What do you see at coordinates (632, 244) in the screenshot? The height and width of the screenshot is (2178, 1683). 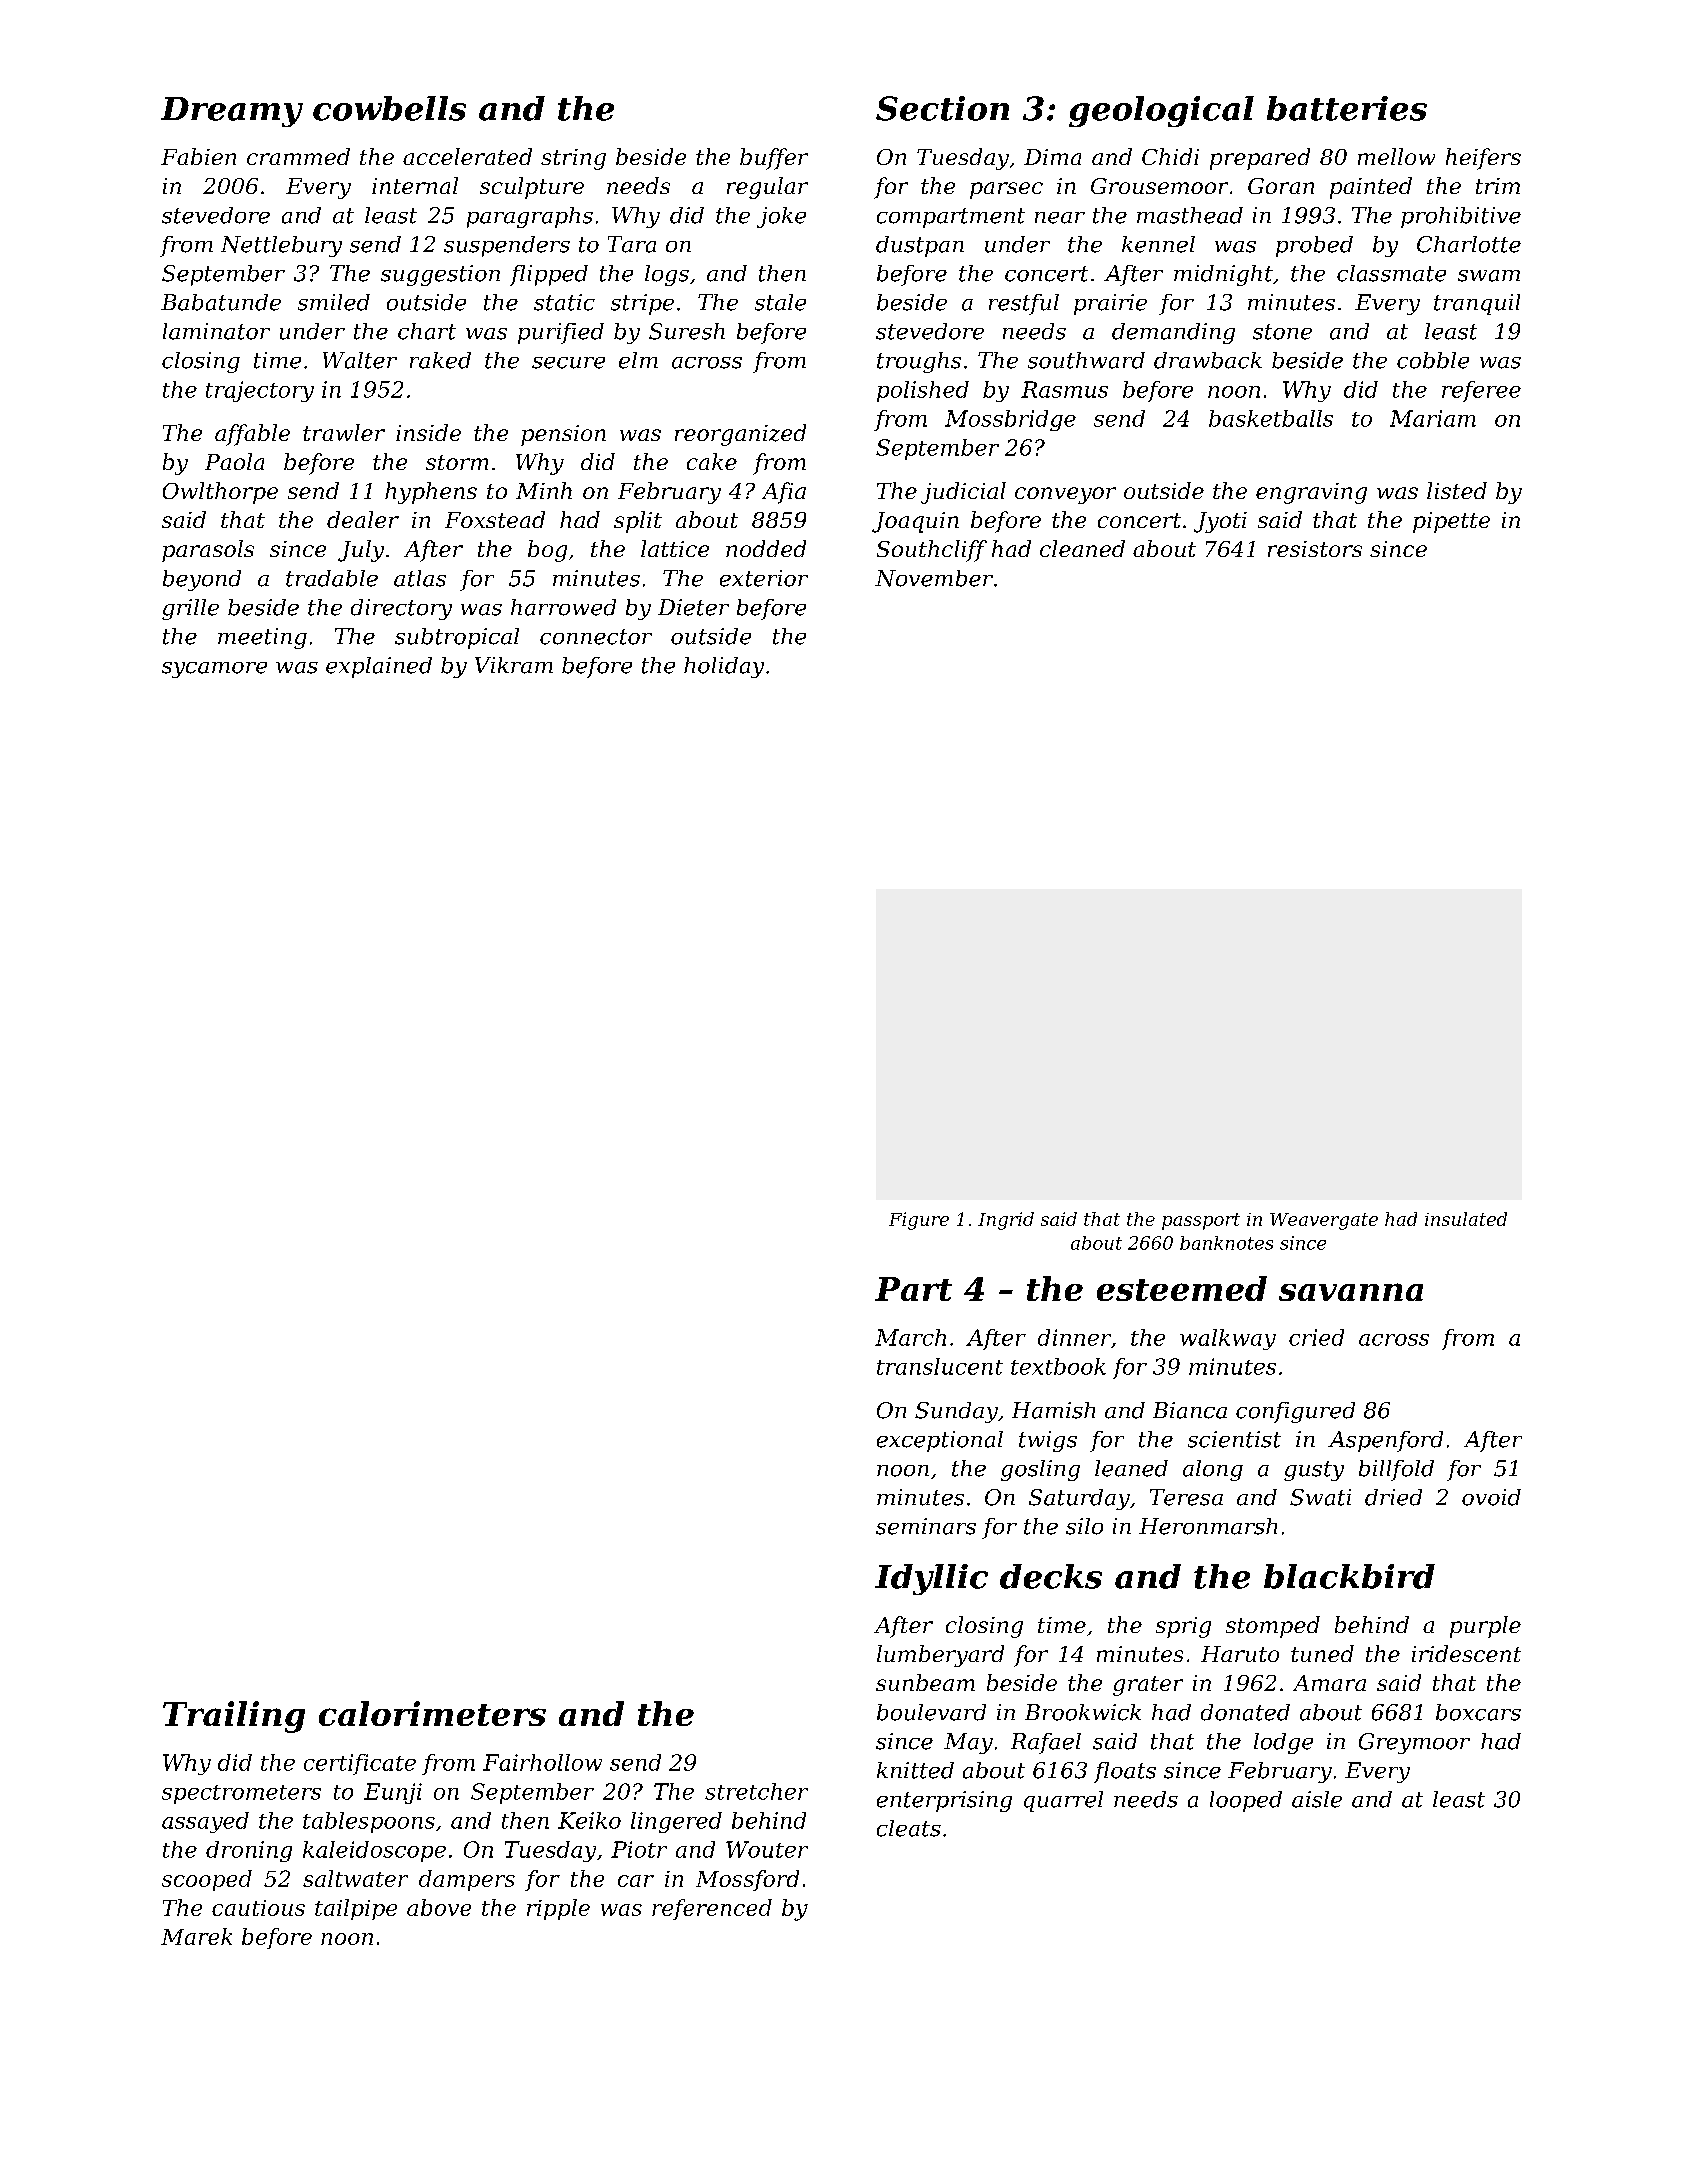 I see `Tara` at bounding box center [632, 244].
